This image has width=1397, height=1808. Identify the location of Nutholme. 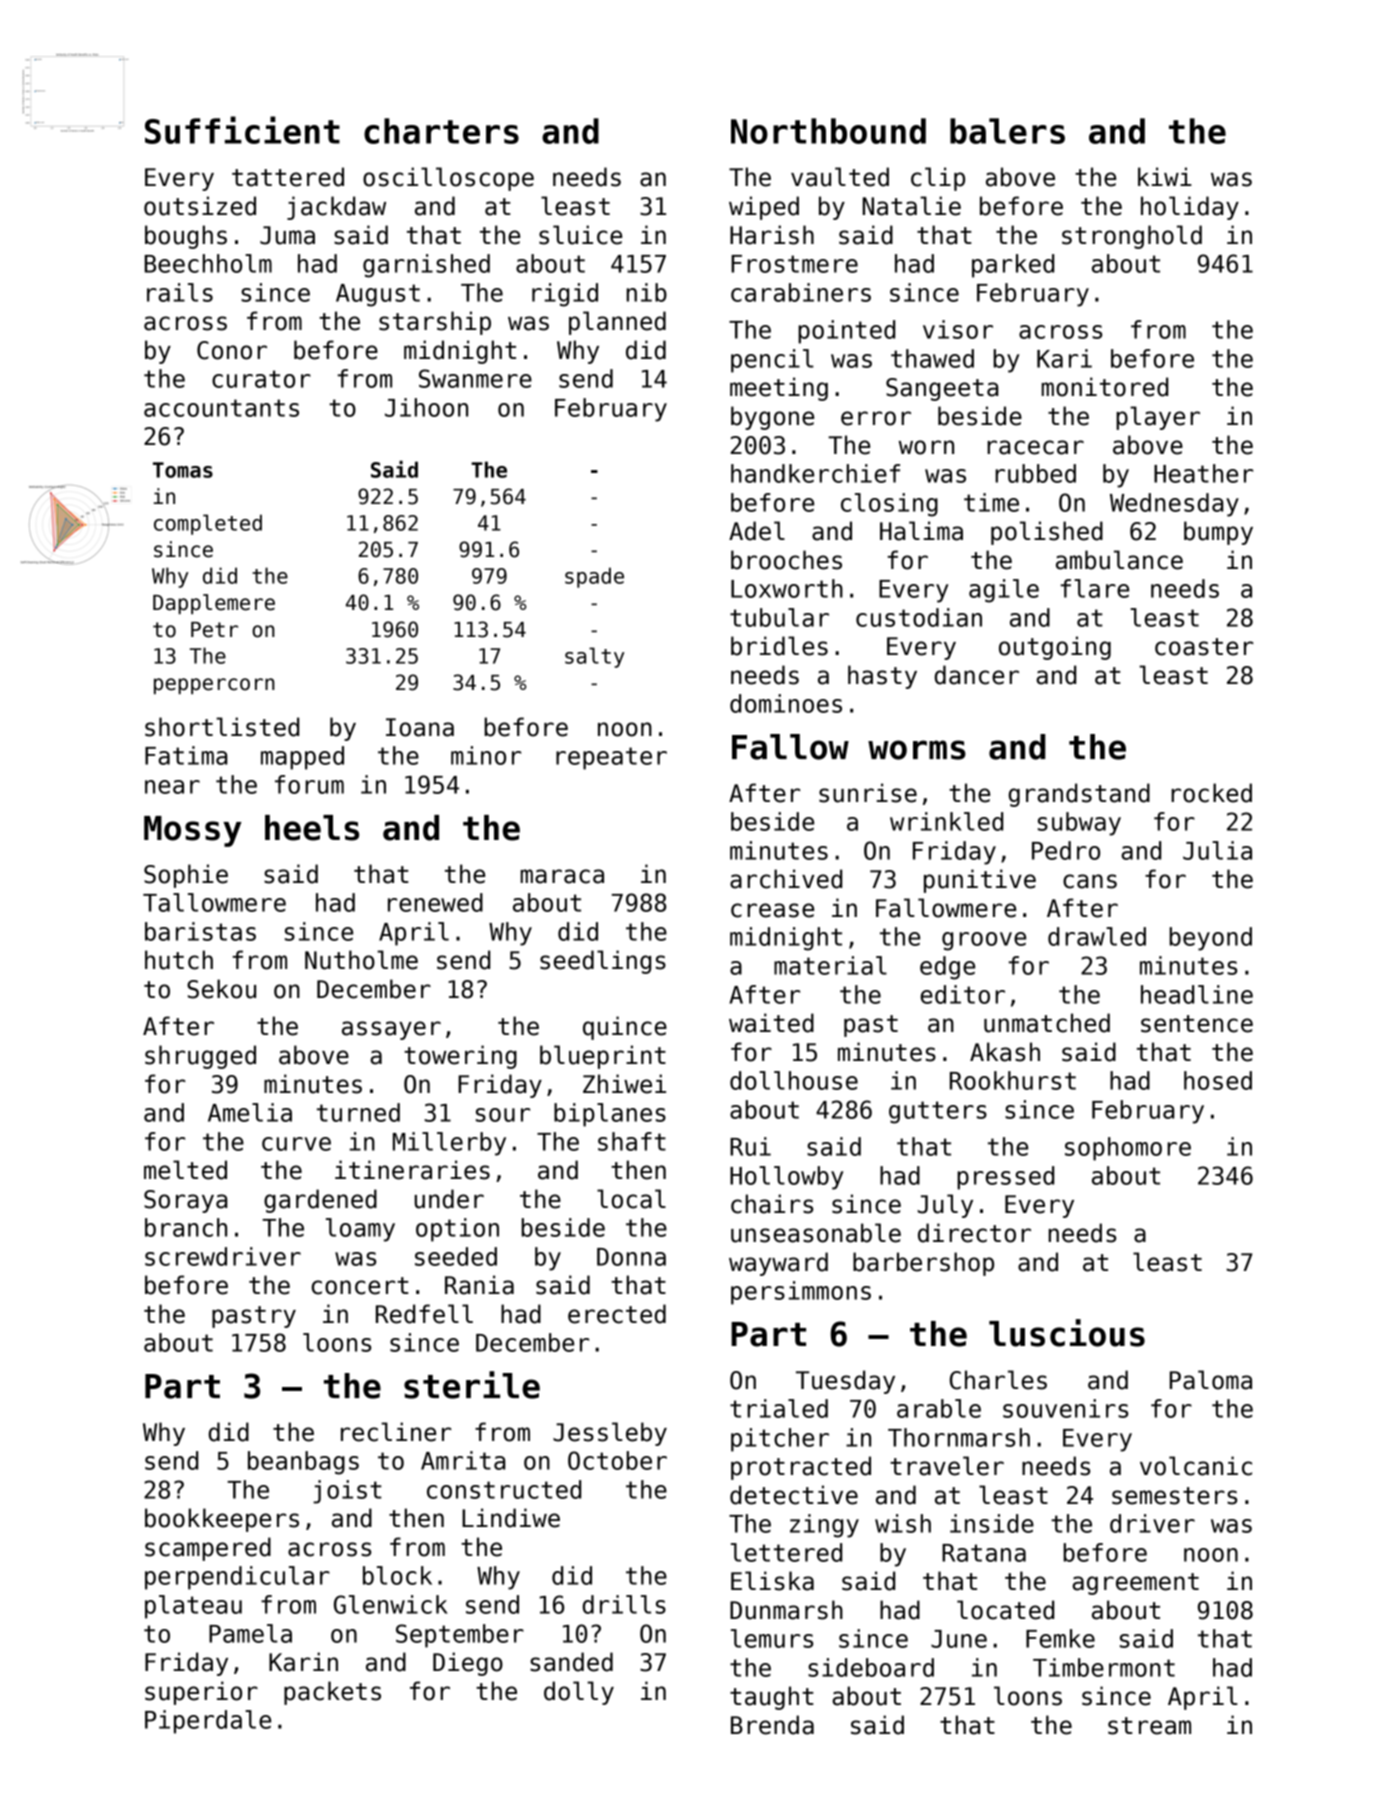
(361, 960).
